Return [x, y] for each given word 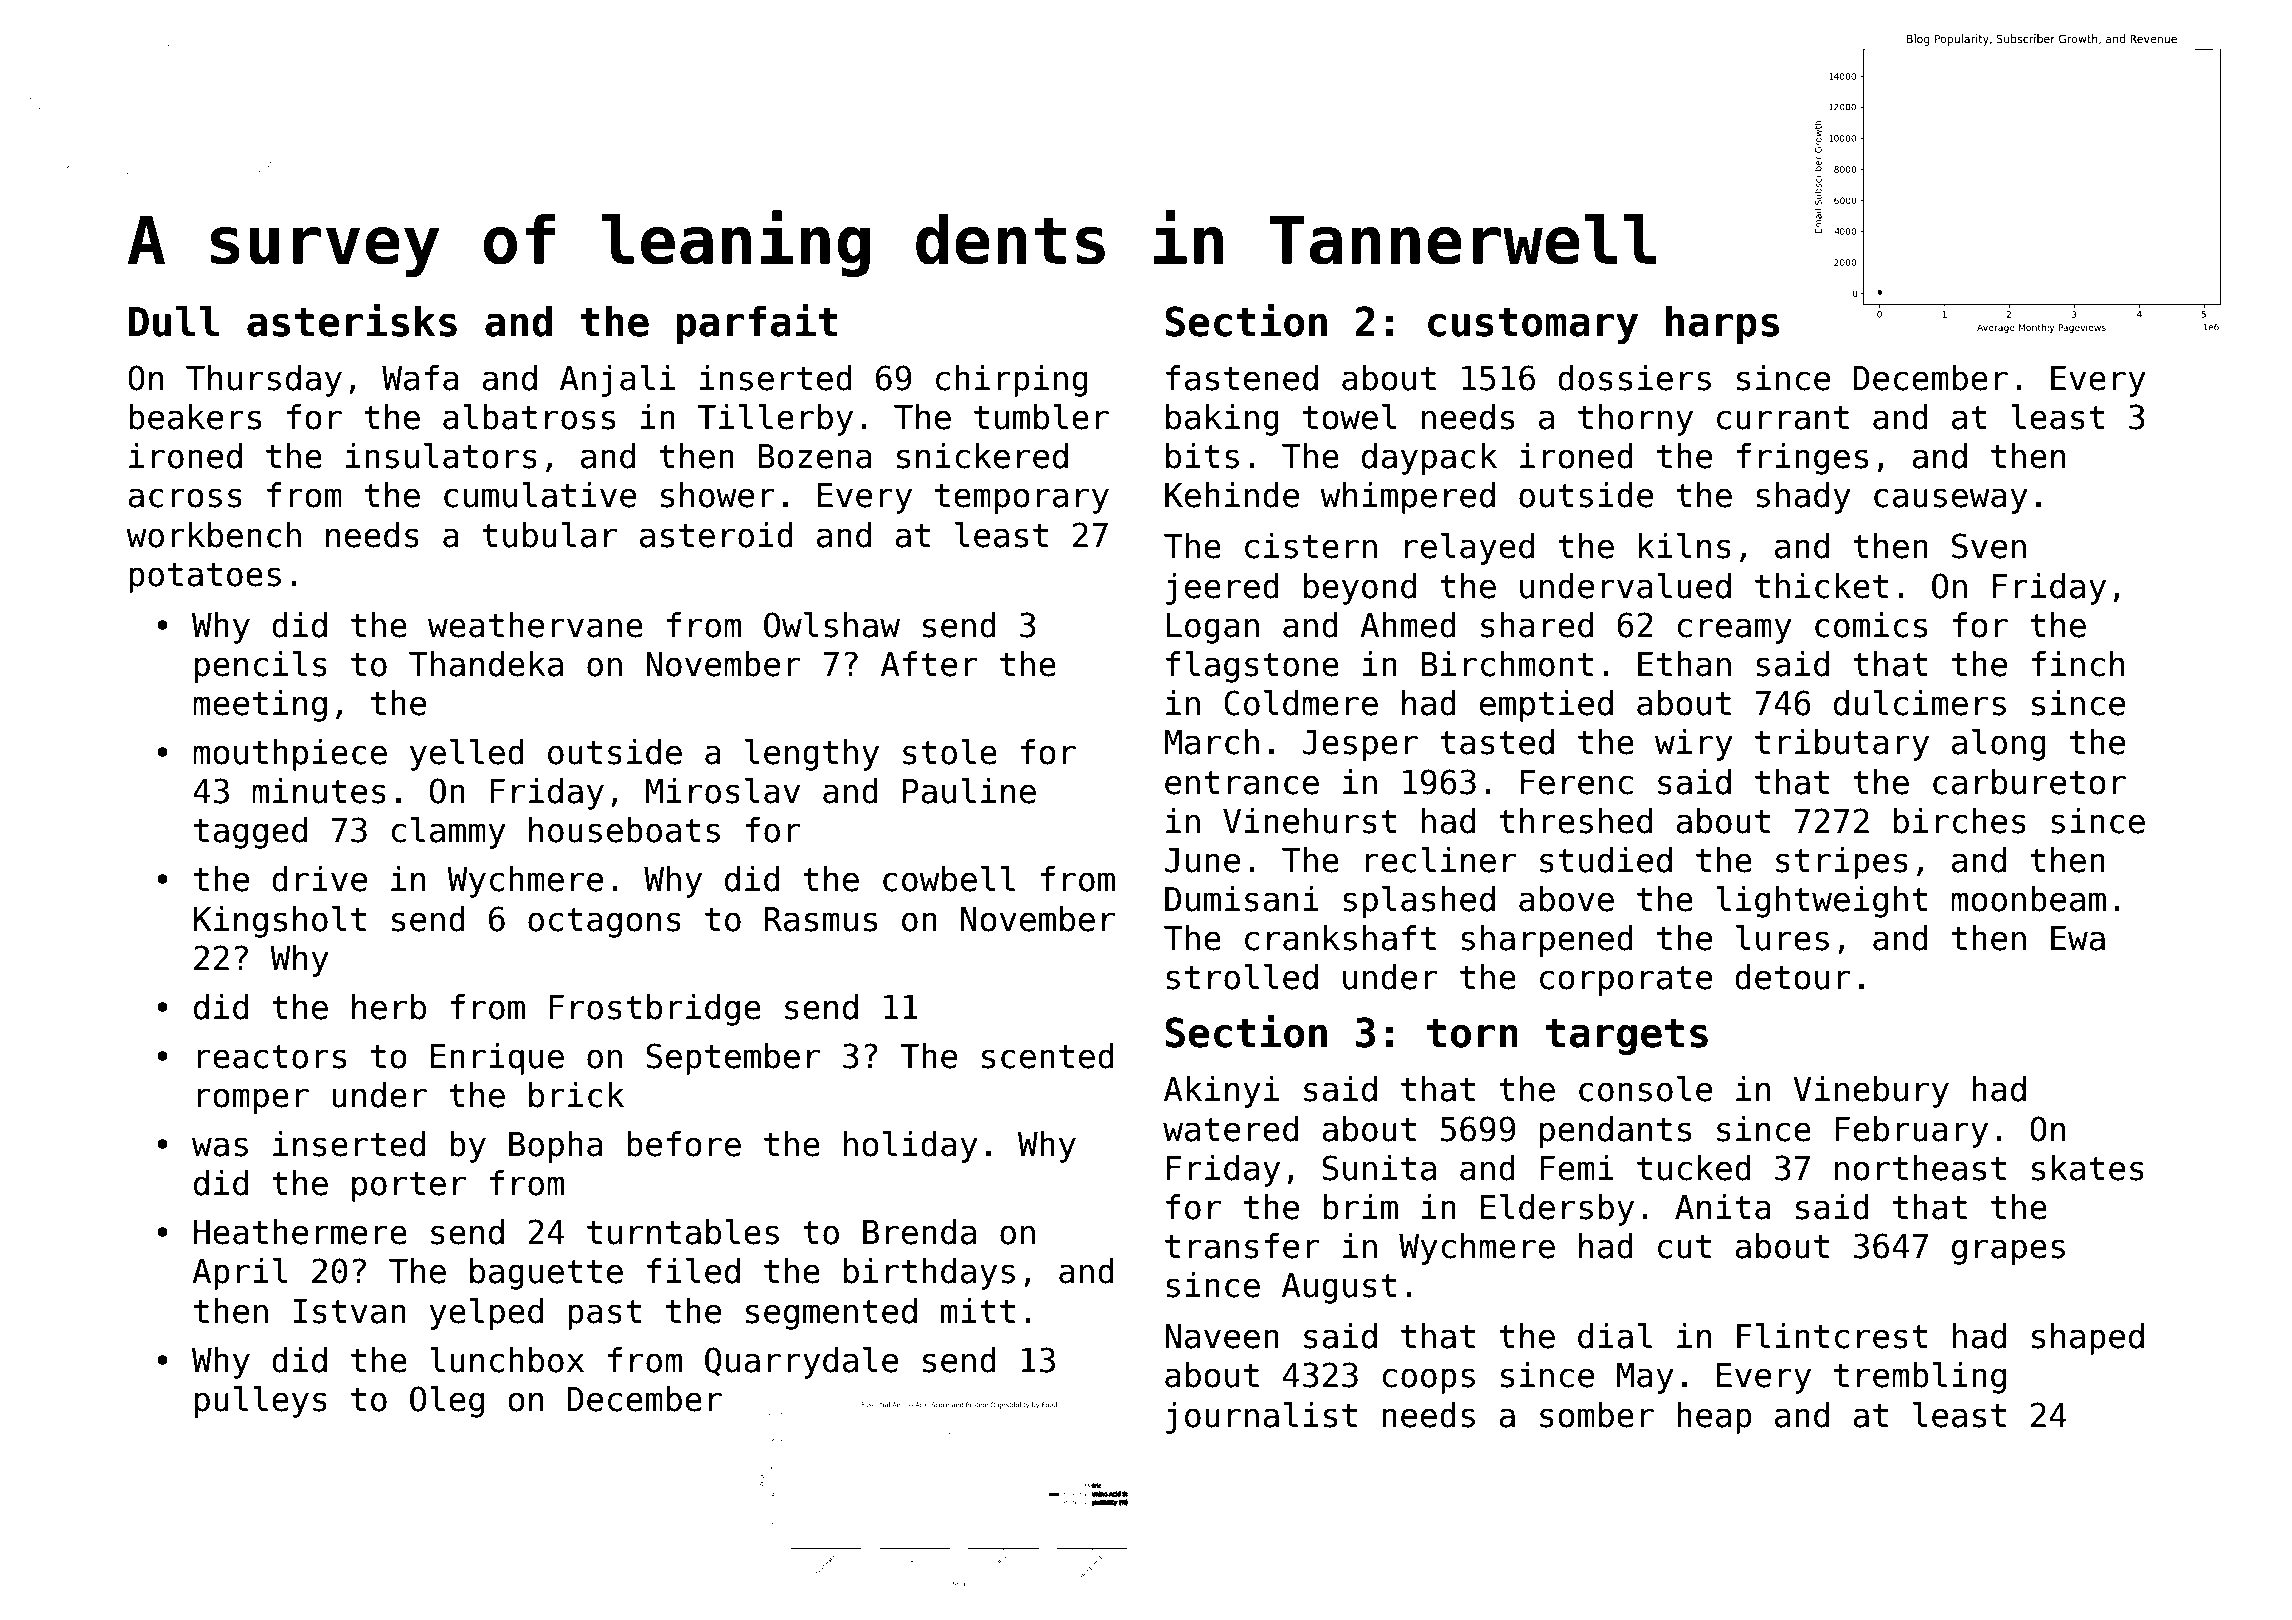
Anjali [617, 381]
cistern [1311, 546]
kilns [1685, 546]
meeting [260, 706]
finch [2077, 664]
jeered [1222, 589]
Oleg [447, 1402]
